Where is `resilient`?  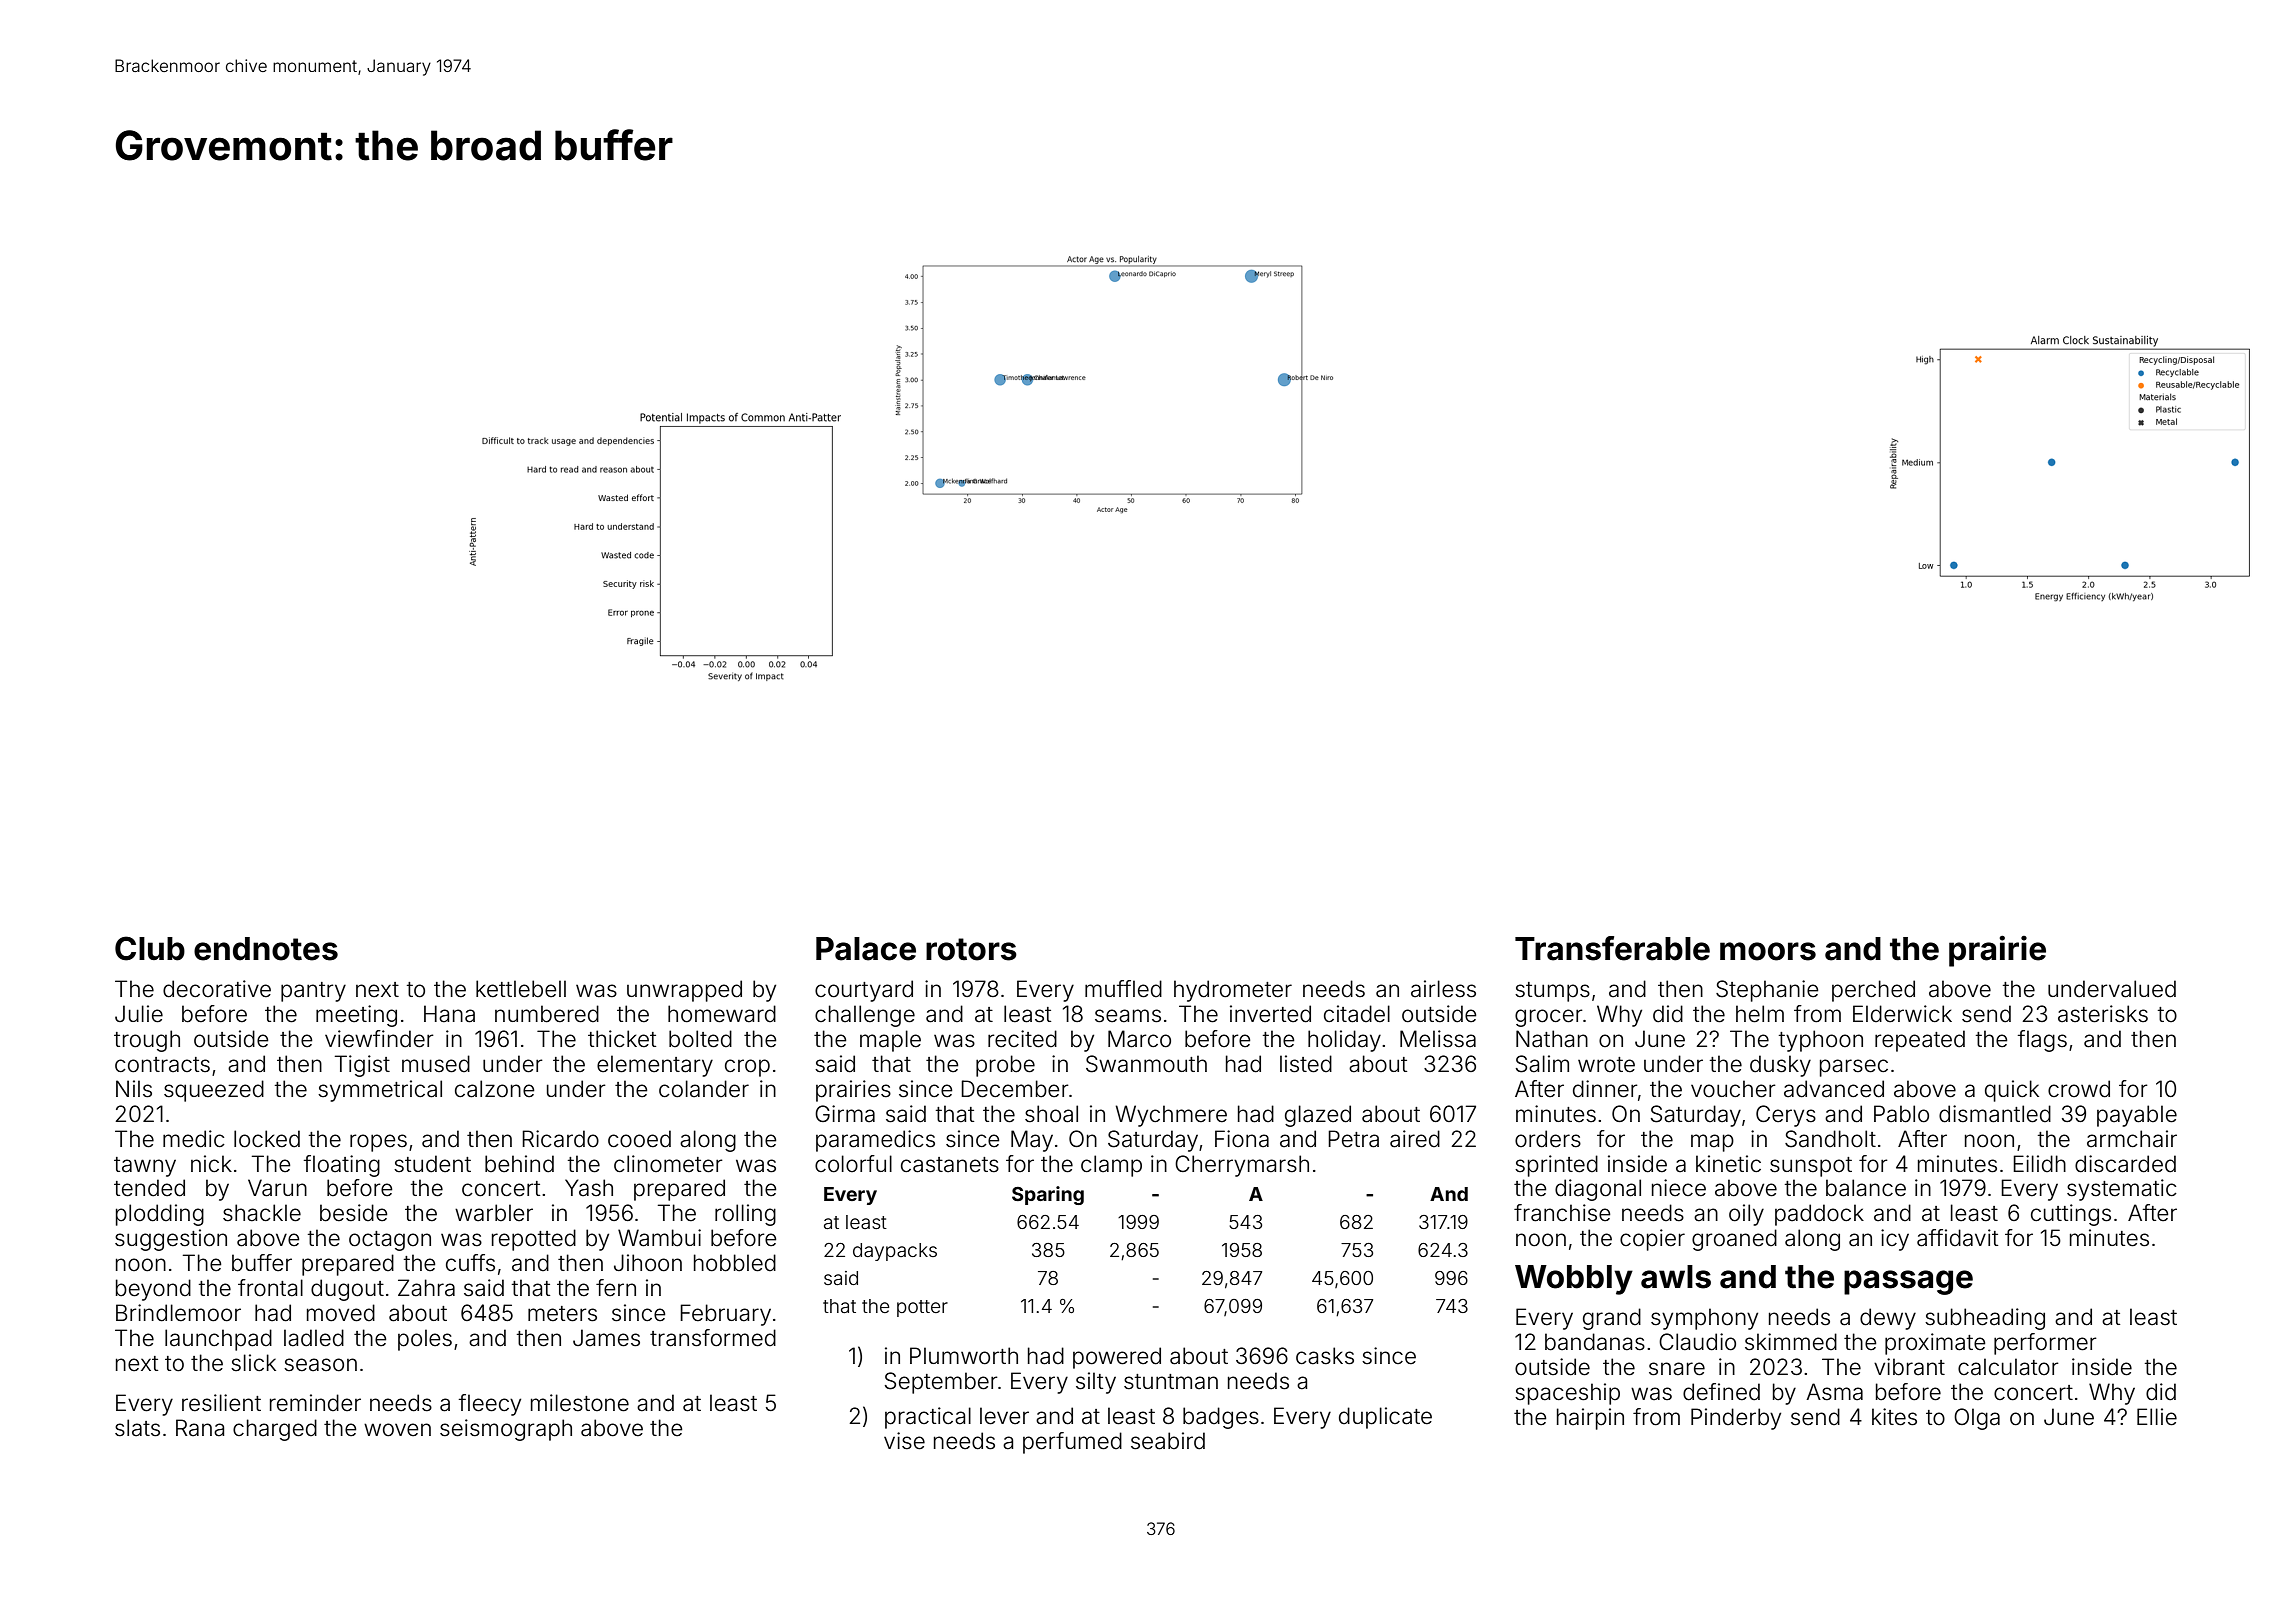 resilient is located at coordinates (221, 1403).
